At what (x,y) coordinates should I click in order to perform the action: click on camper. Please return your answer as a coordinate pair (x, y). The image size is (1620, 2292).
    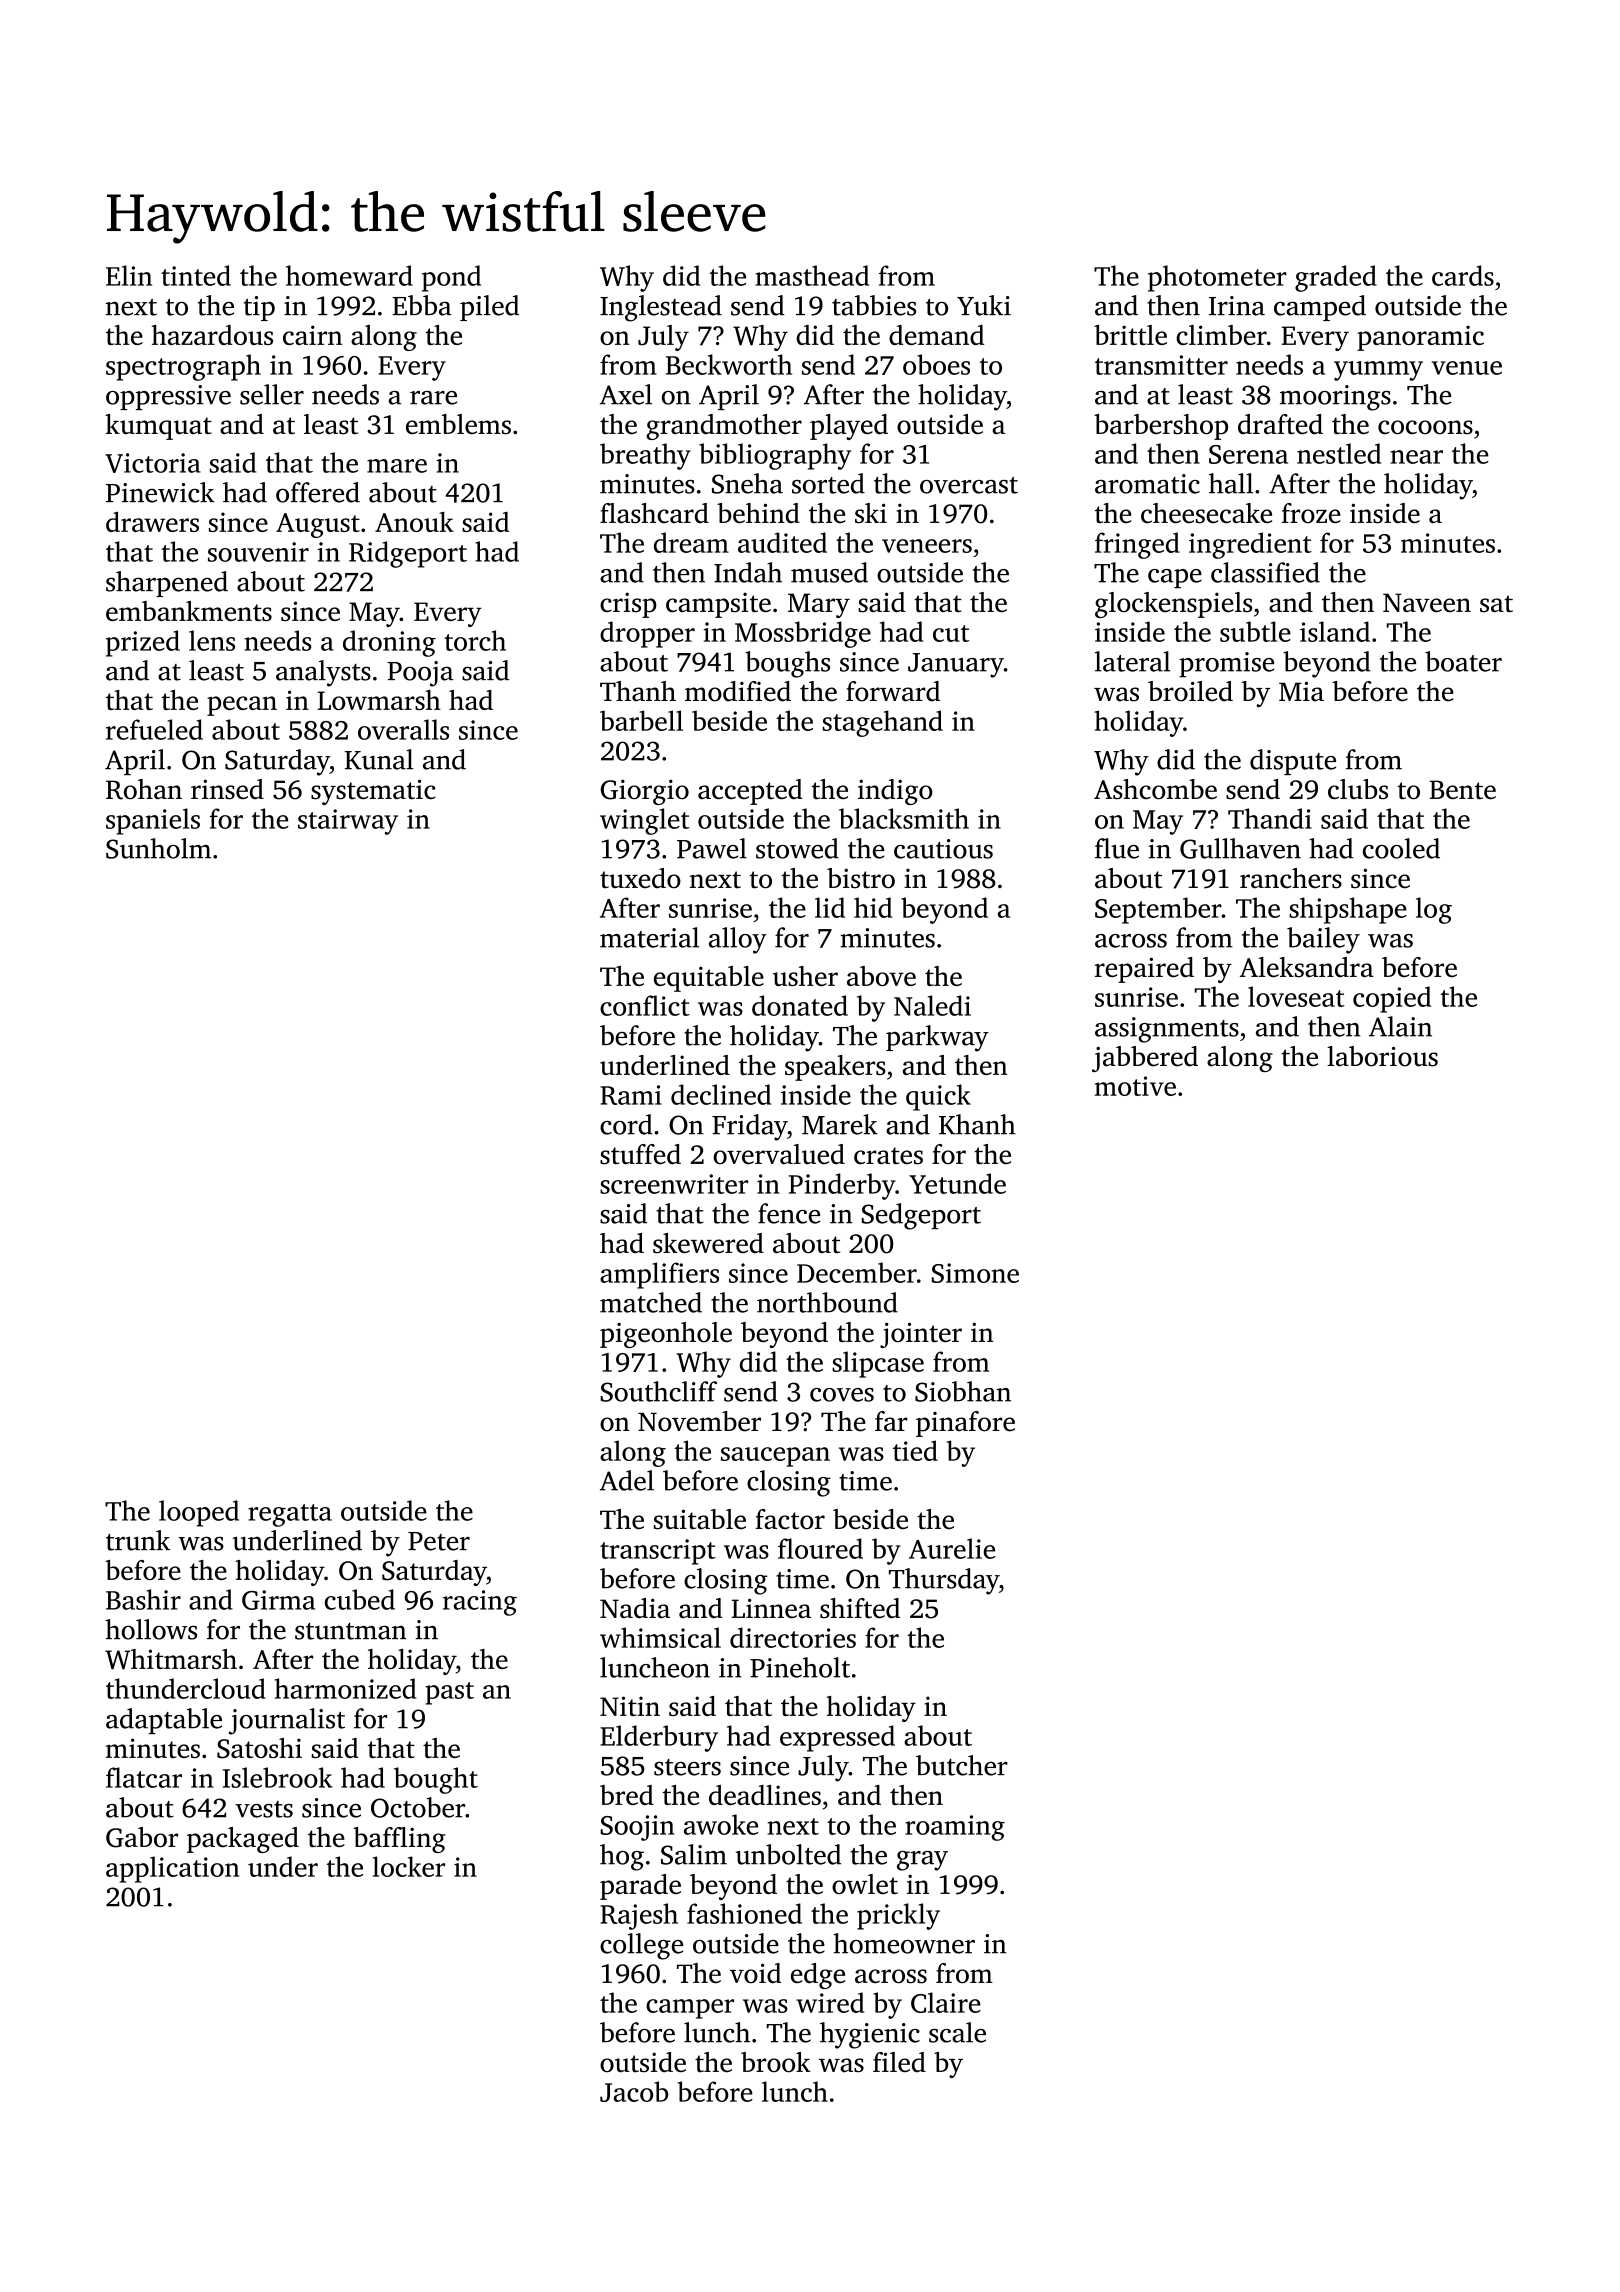
    Looking at the image, I should click on (690, 2009).
